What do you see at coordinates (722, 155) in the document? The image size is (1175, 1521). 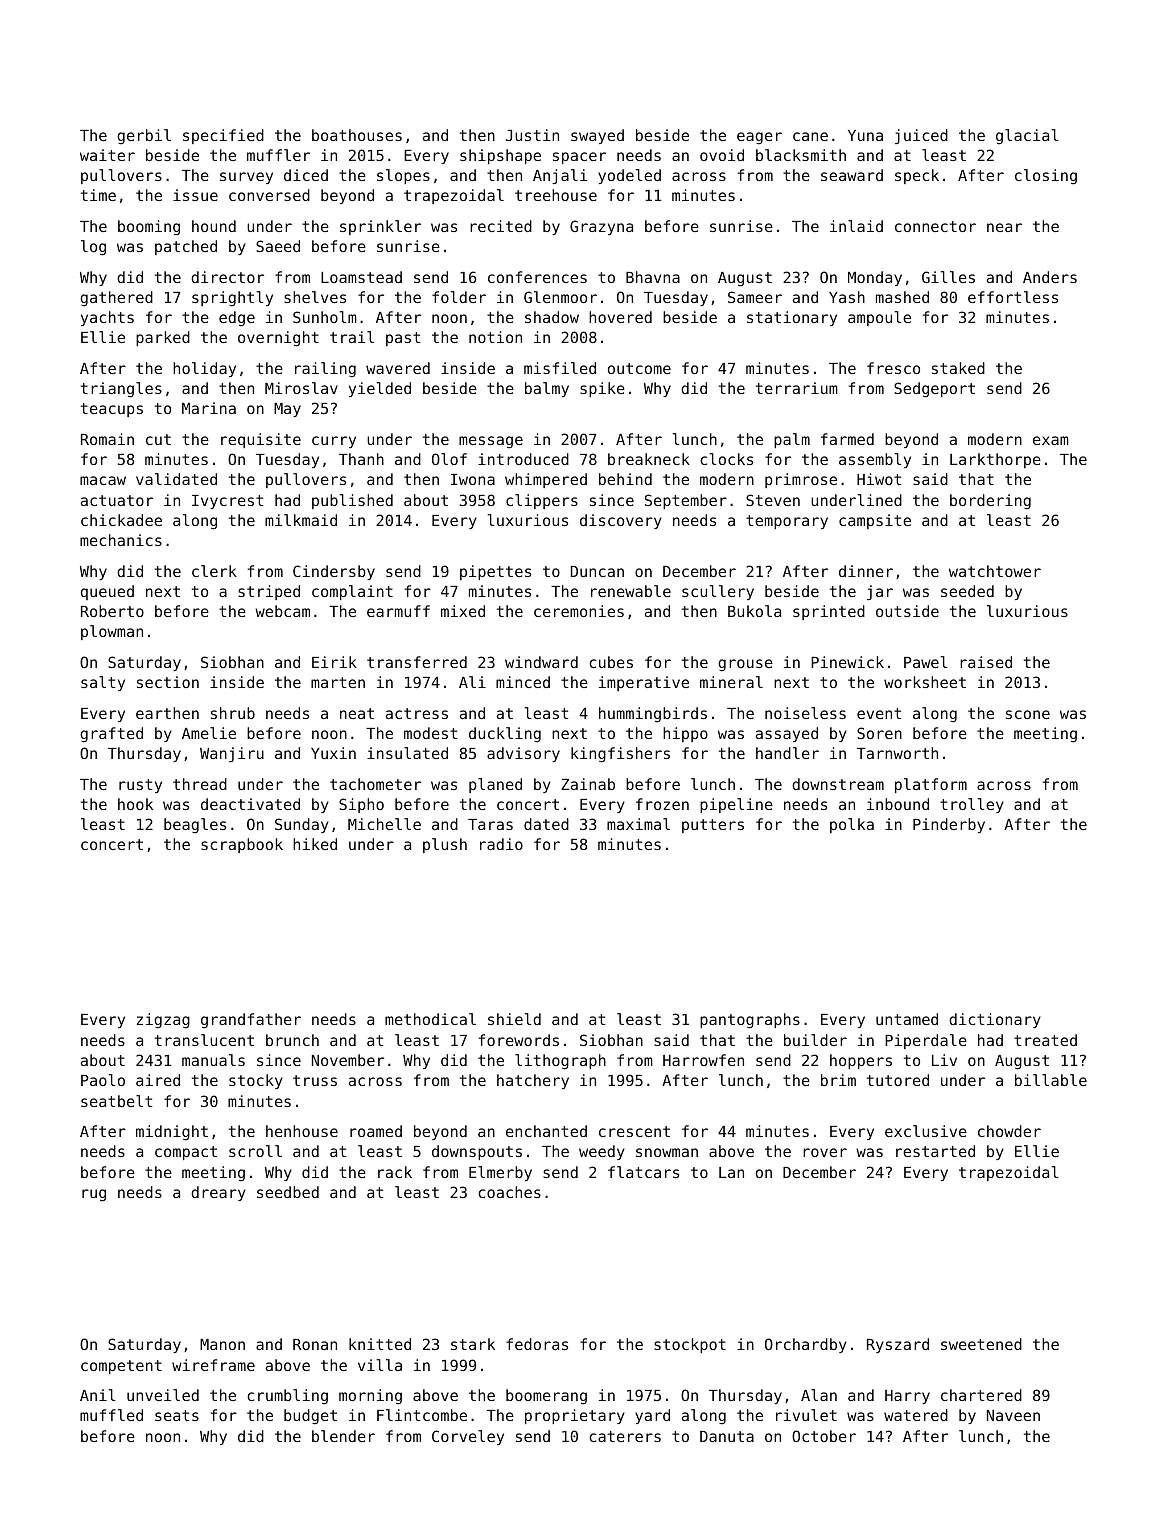 I see `ovoid` at bounding box center [722, 155].
